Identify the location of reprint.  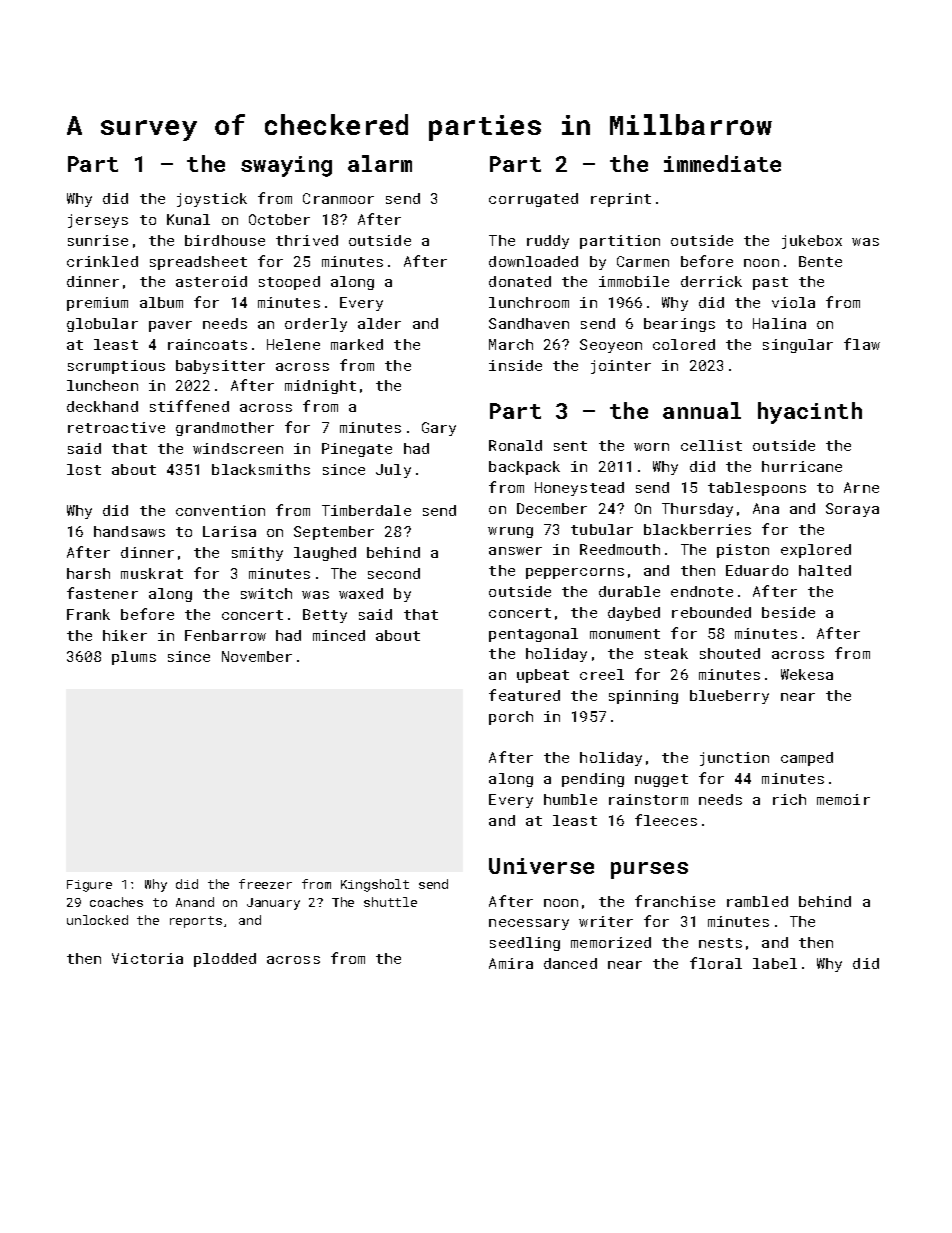
(621, 200).
